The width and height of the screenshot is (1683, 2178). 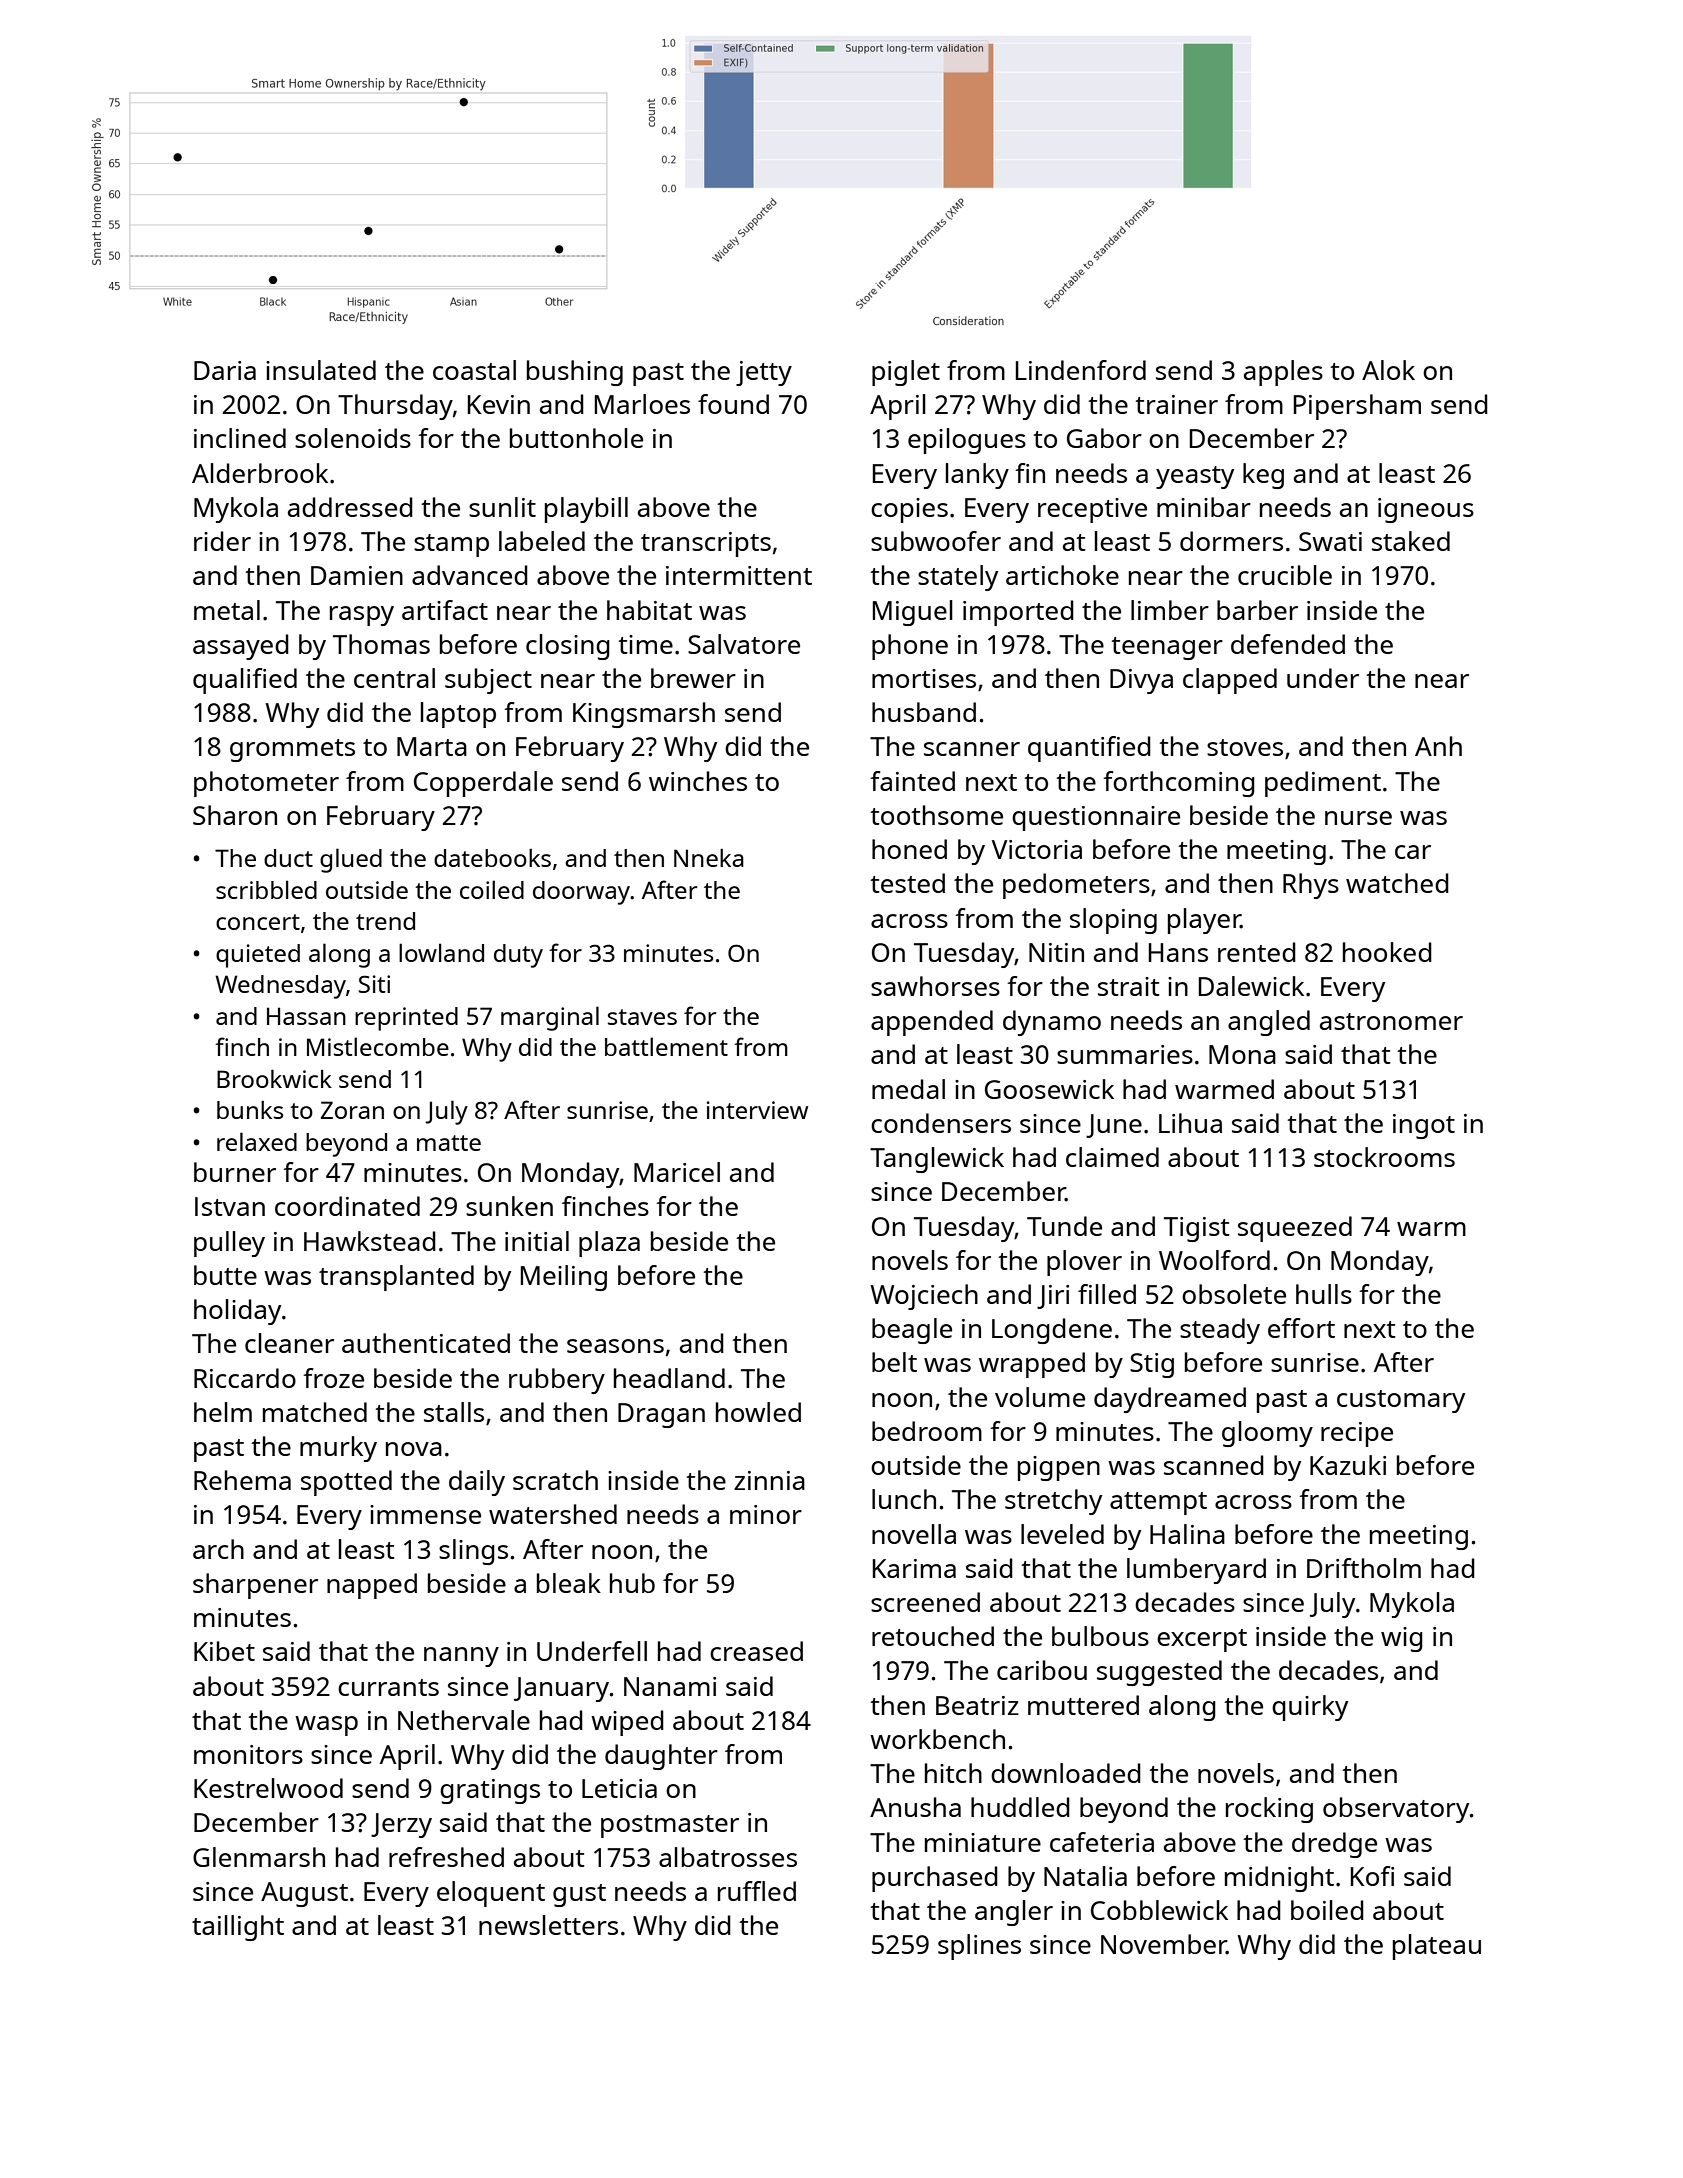 I want to click on Kestrelwood, so click(x=268, y=1788).
